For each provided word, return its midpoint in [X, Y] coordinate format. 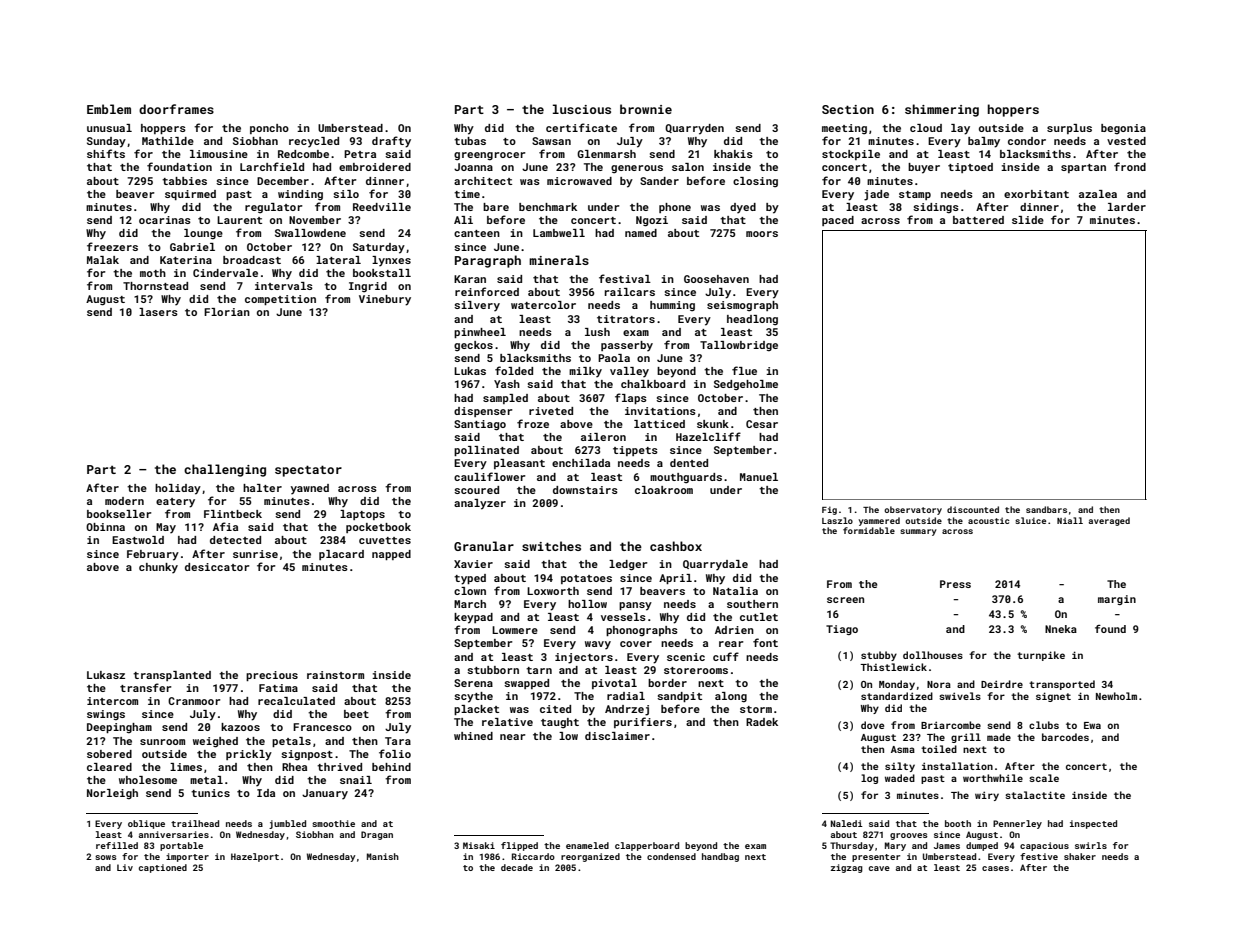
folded [514, 370]
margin [1117, 600]
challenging [225, 470]
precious [272, 676]
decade [517, 867]
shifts [106, 153]
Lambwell [559, 233]
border [667, 683]
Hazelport [255, 857]
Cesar [762, 424]
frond [1130, 166]
